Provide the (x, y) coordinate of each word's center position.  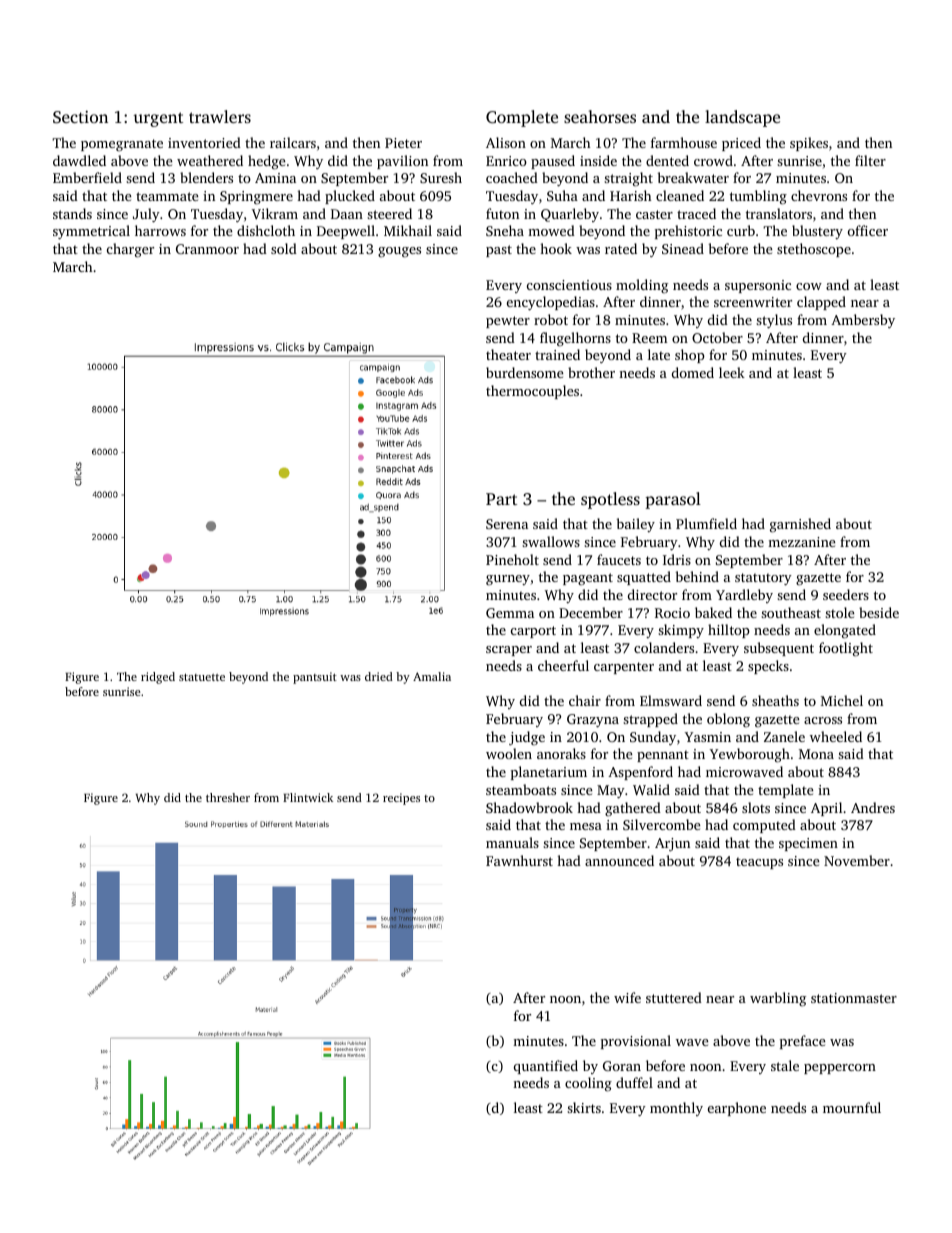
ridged (158, 678)
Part (501, 499)
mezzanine (802, 542)
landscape (742, 118)
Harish (631, 195)
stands (72, 213)
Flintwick (308, 797)
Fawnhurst (519, 860)
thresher (228, 797)
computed (764, 826)
